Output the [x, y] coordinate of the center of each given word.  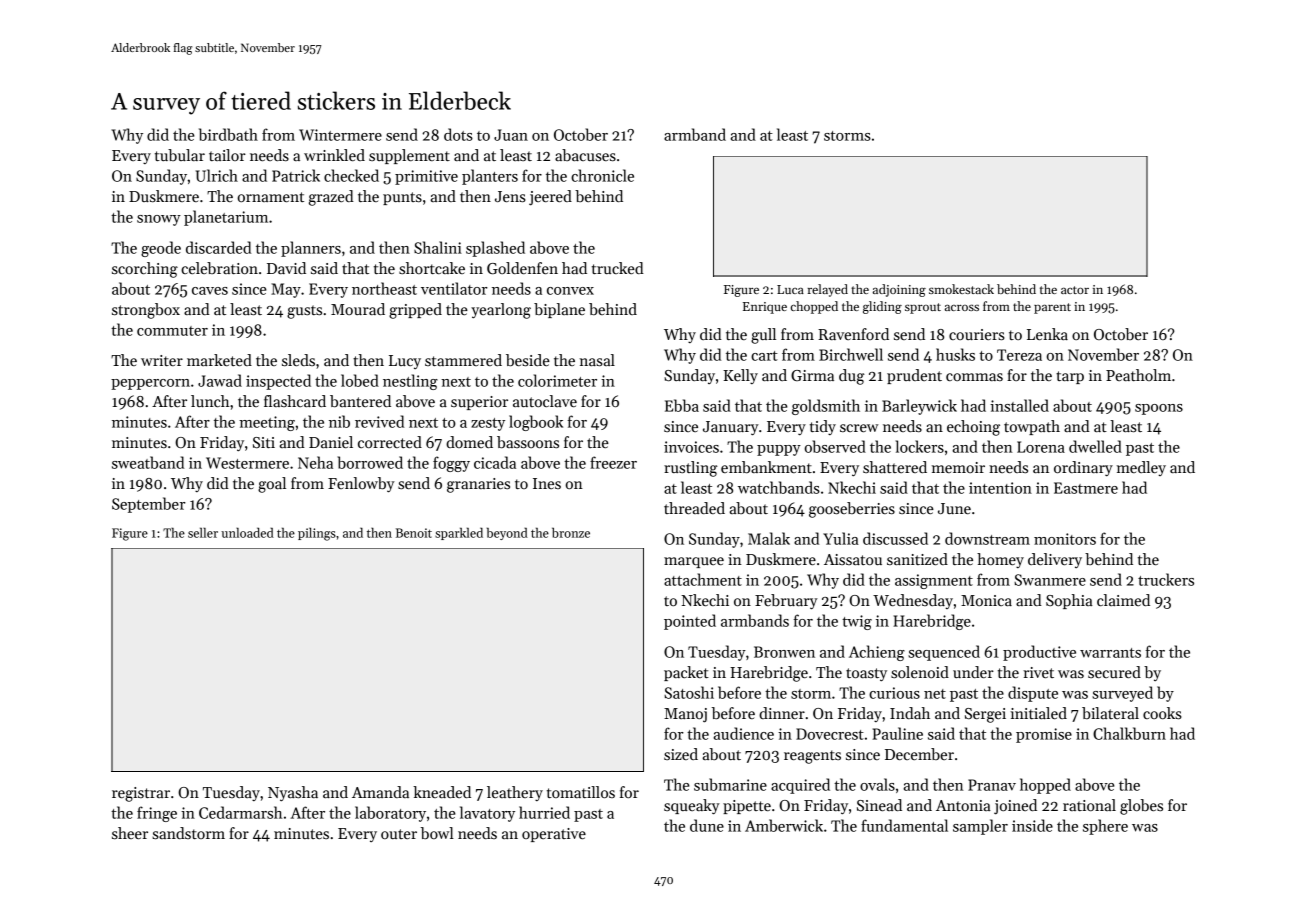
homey [1000, 560]
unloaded [247, 532]
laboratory [390, 814]
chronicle [602, 175]
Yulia [841, 538]
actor [1075, 290]
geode [161, 249]
